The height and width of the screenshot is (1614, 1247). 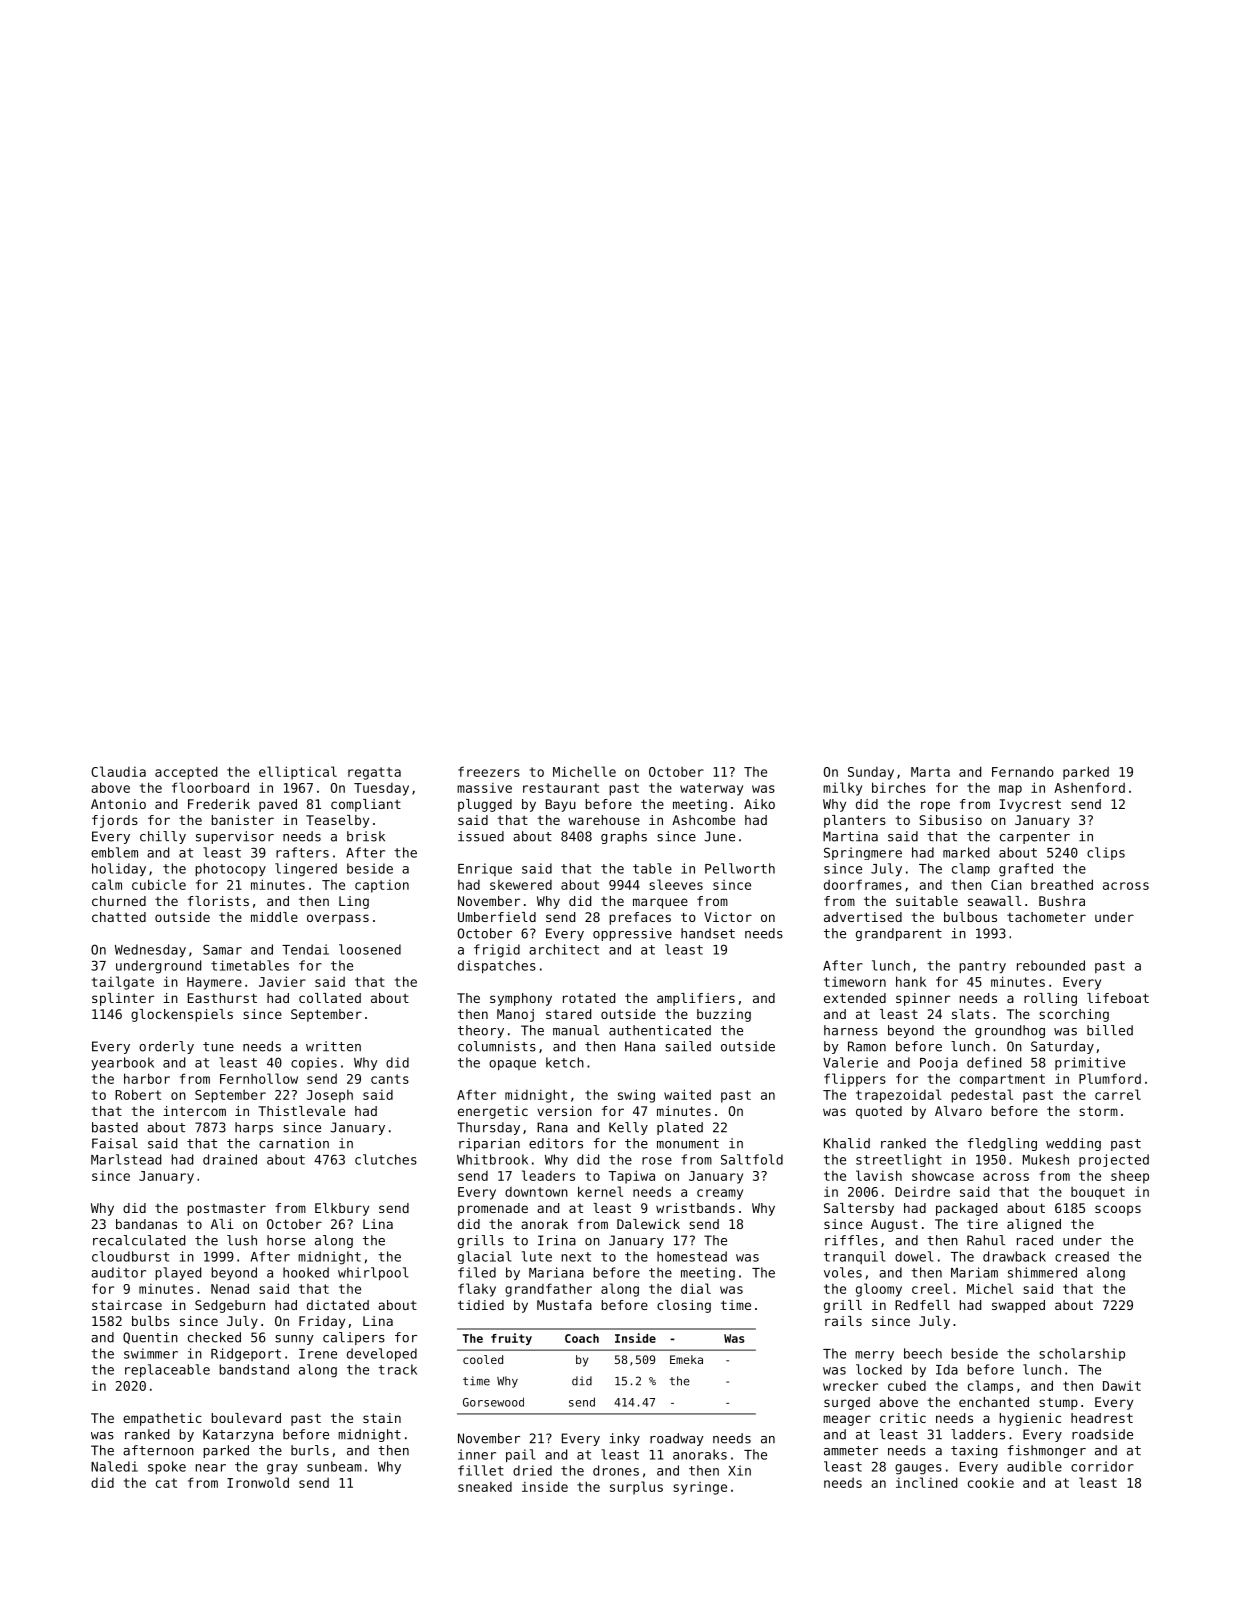 What do you see at coordinates (850, 1062) in the screenshot?
I see `Valerie` at bounding box center [850, 1062].
